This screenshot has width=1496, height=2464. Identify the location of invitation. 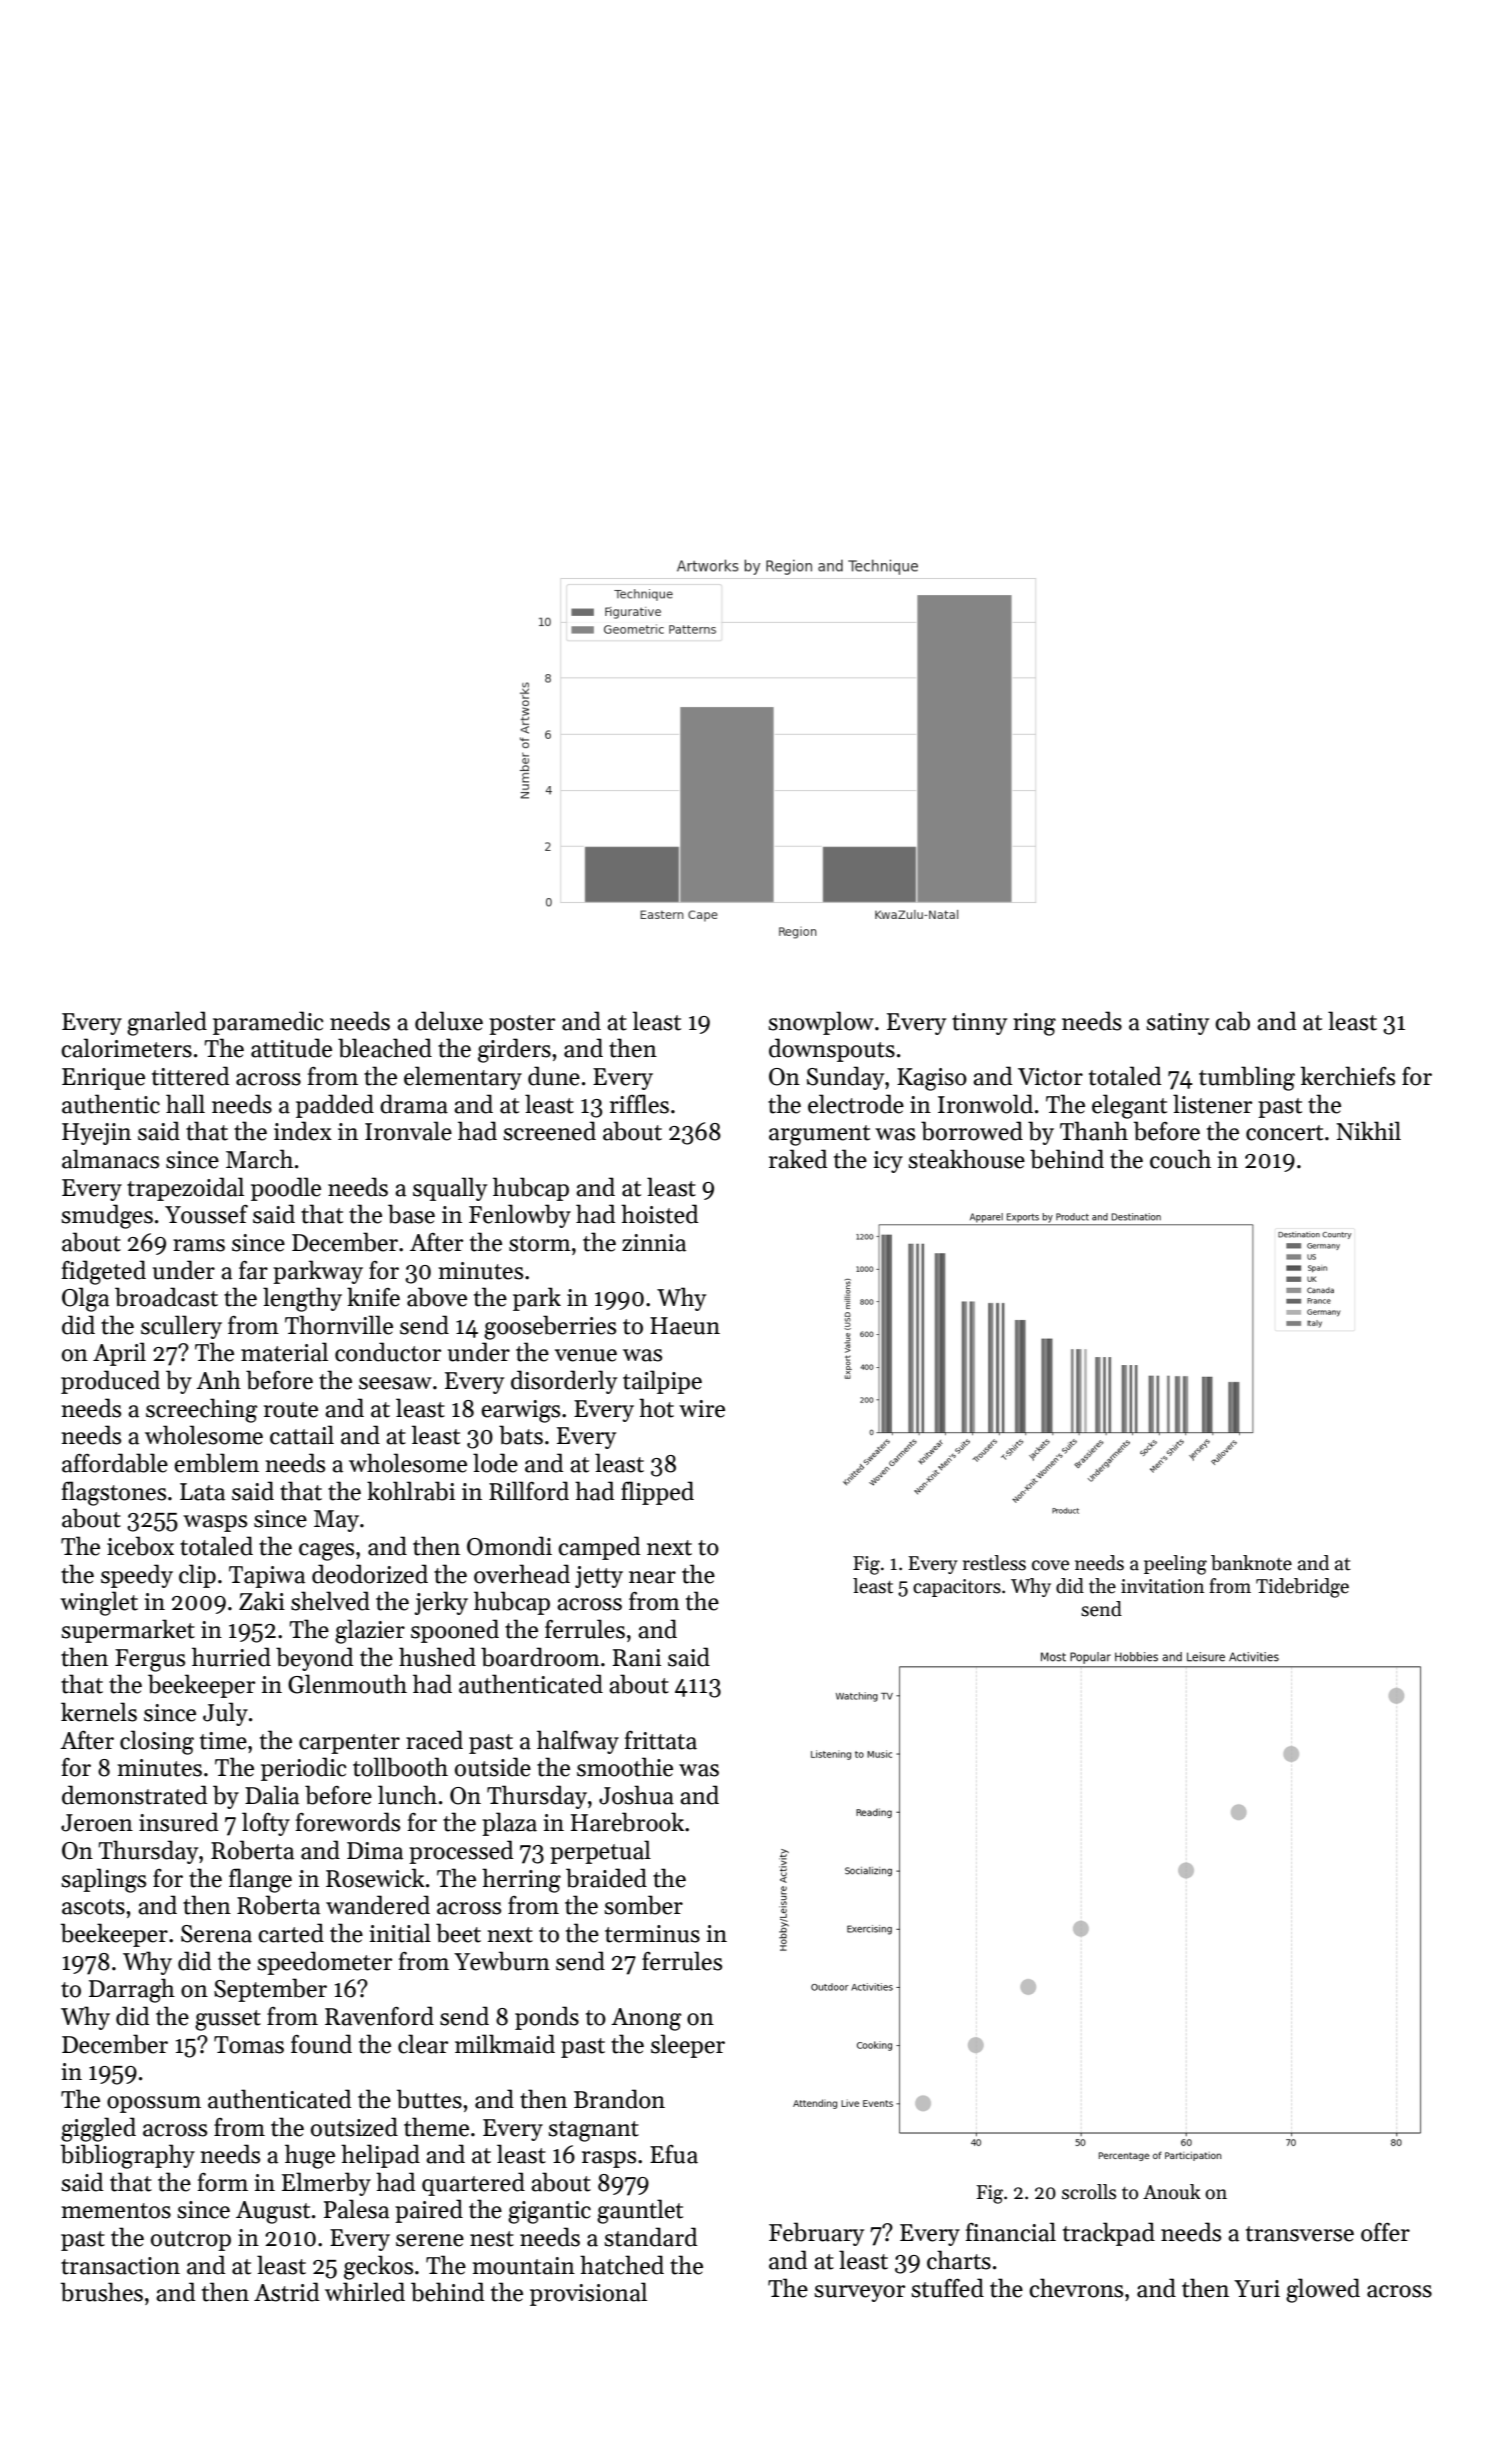
(1162, 1586).
